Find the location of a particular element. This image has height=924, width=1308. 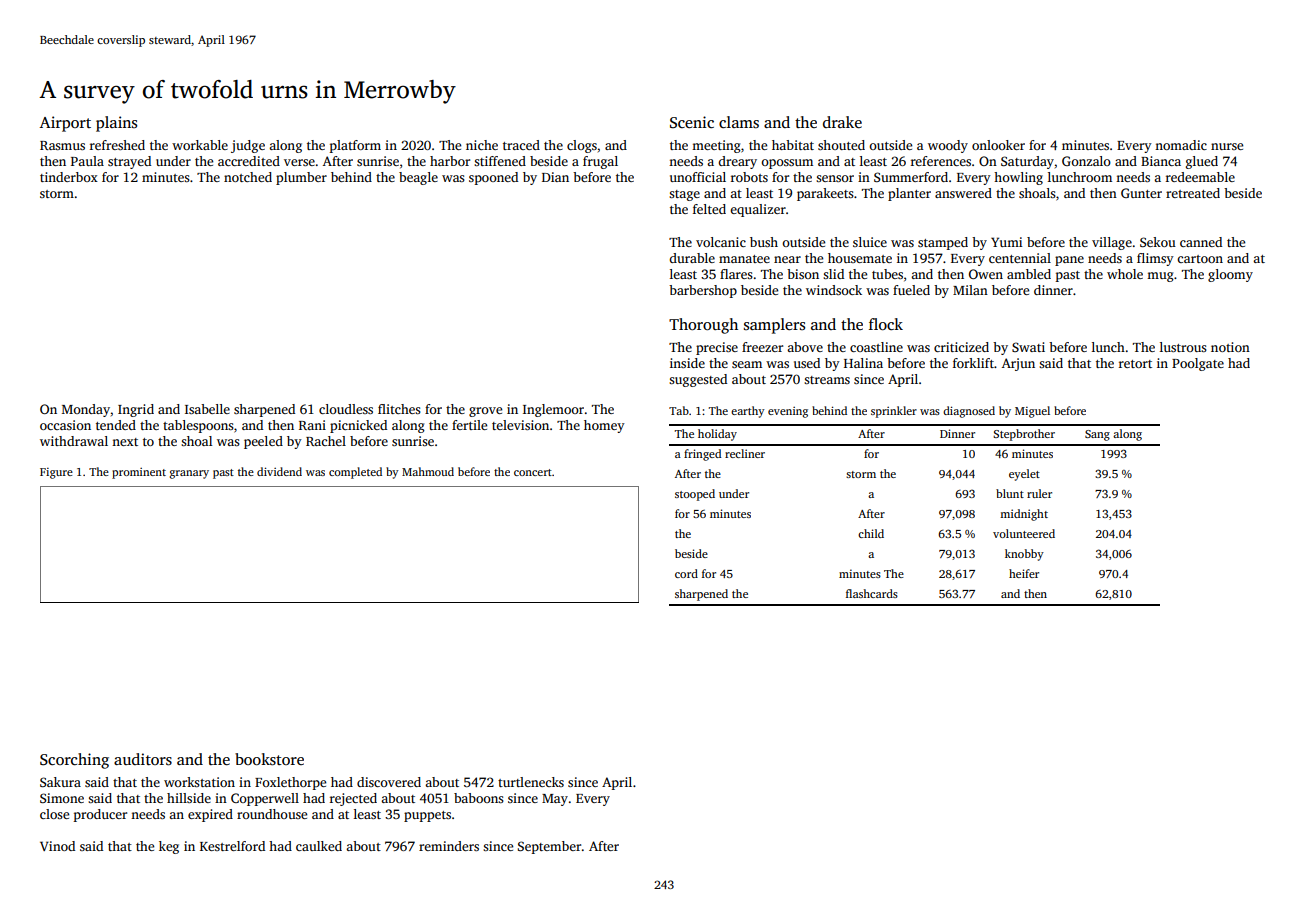

beagle is located at coordinates (418, 178).
